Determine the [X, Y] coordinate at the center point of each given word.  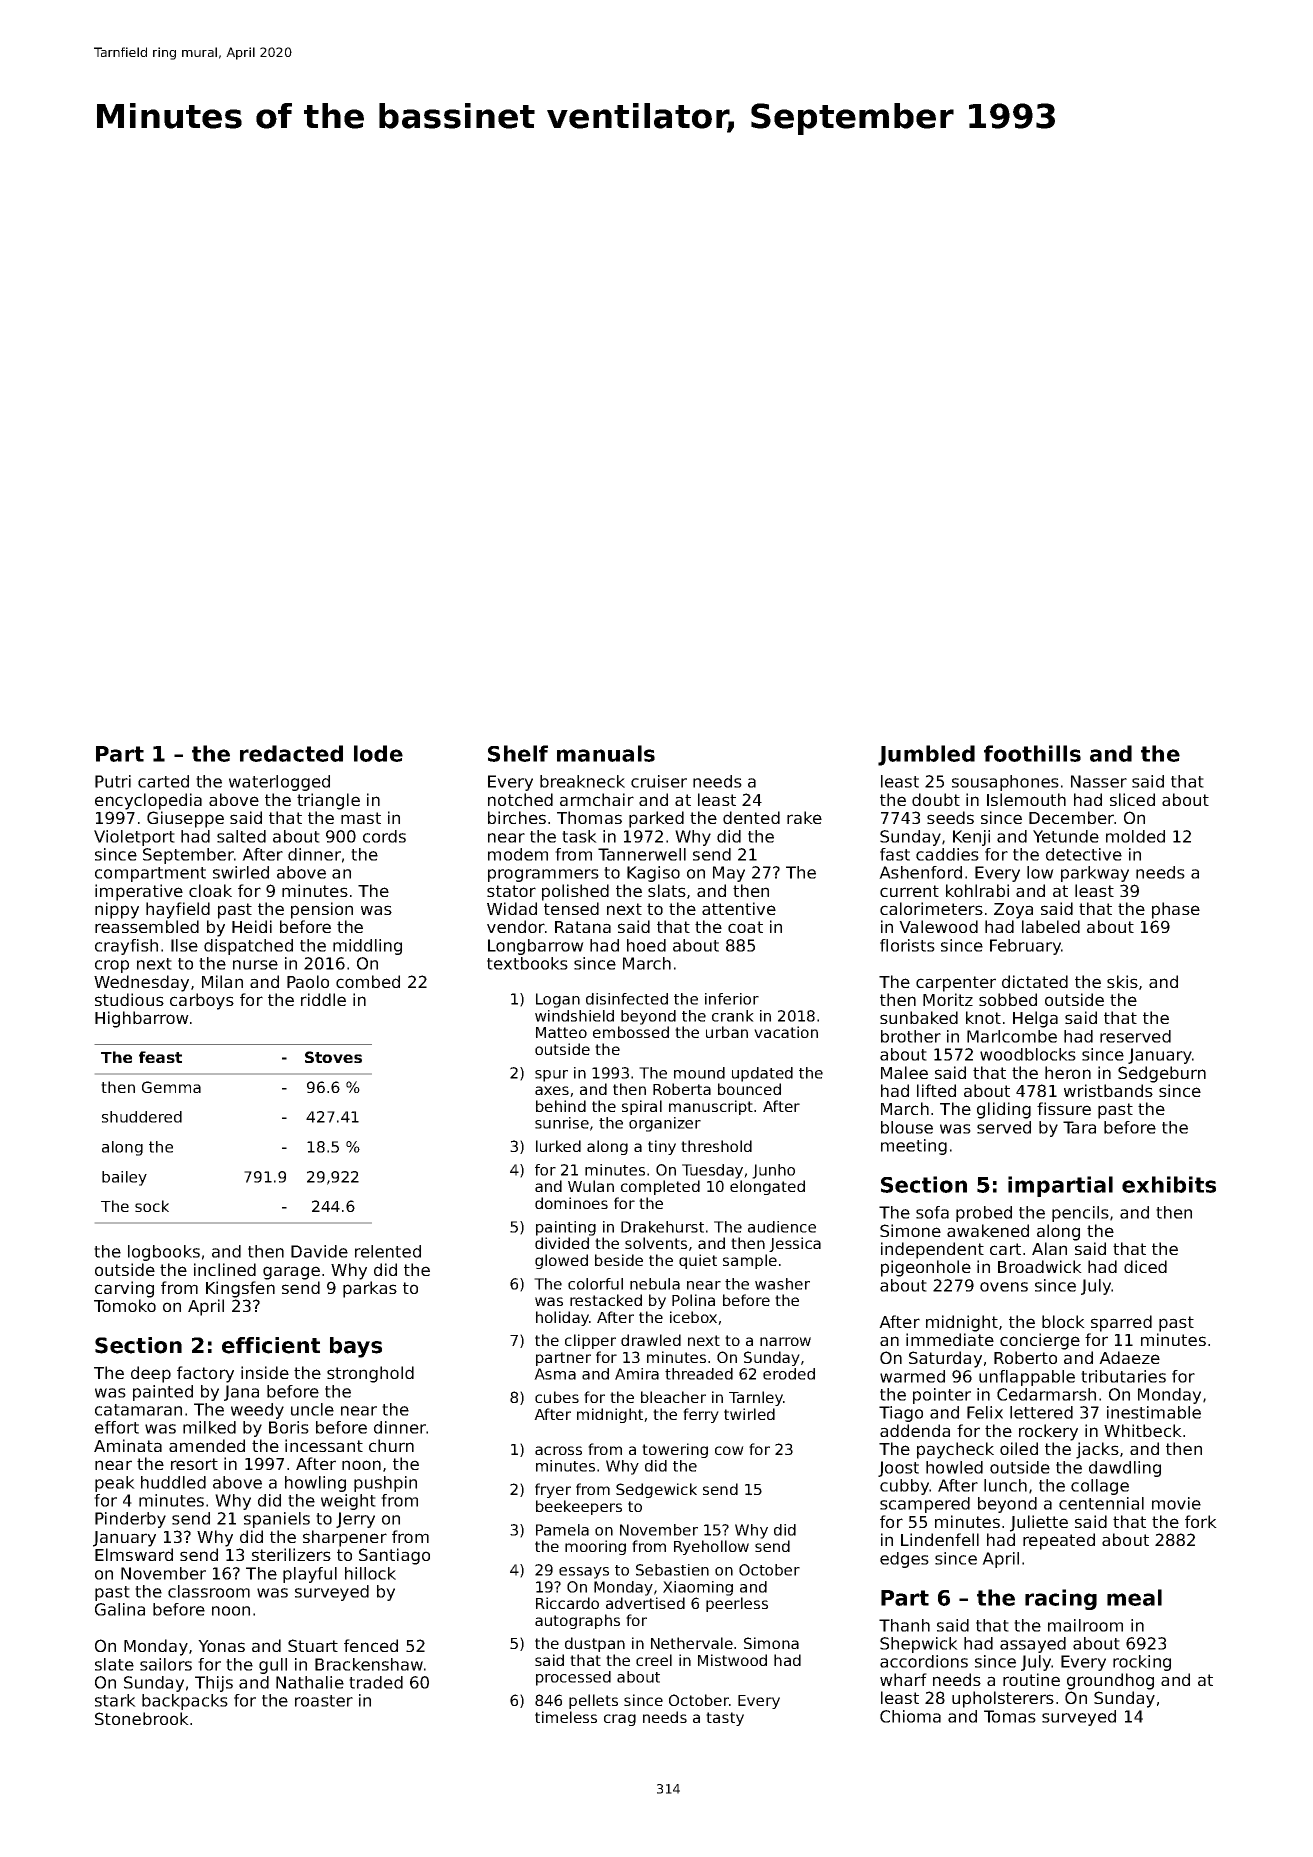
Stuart [313, 1645]
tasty [725, 1719]
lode [378, 753]
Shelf [518, 753]
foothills [1032, 753]
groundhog [1110, 1681]
